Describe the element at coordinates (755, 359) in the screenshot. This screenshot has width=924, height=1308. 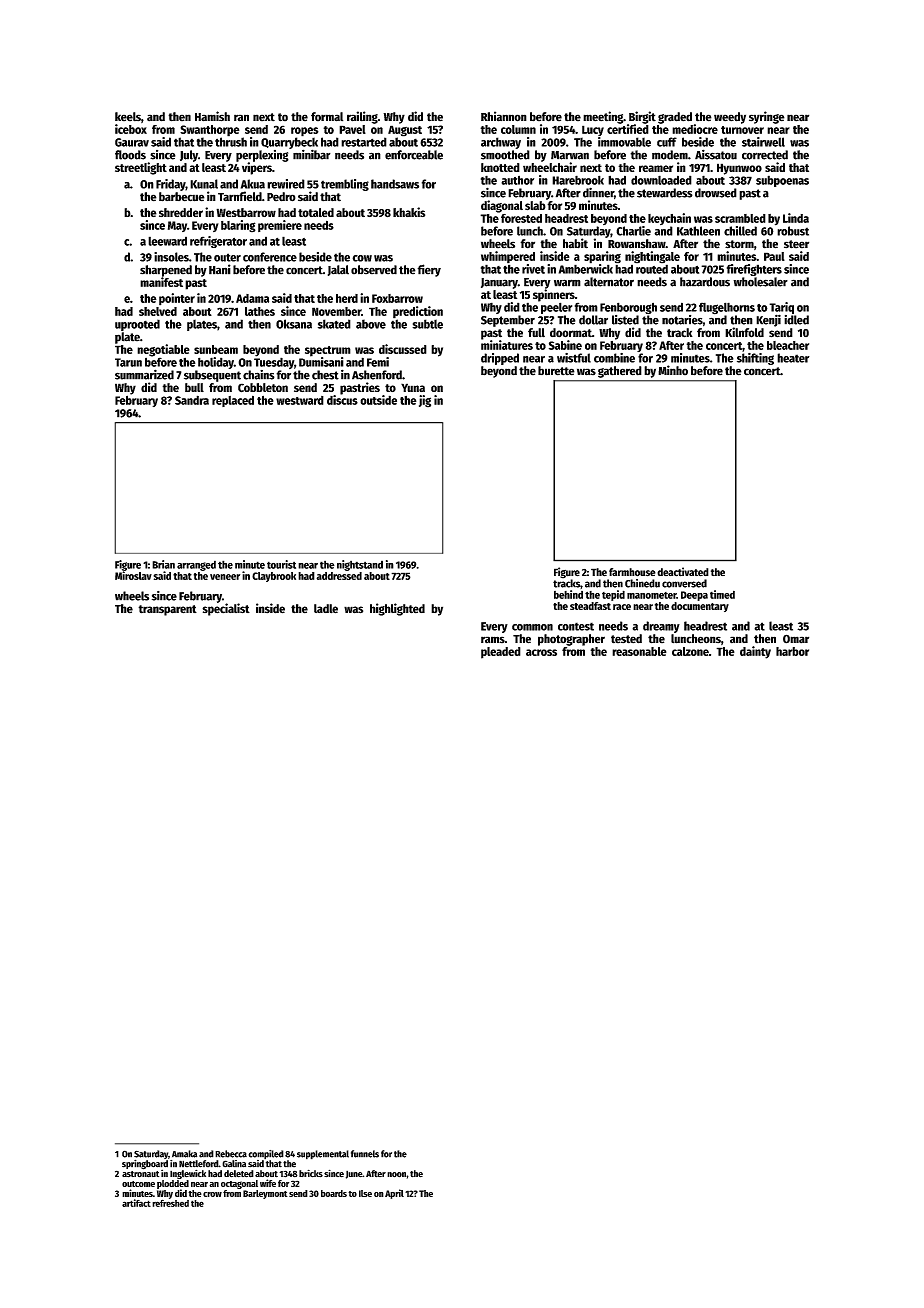
I see `shifting` at that location.
